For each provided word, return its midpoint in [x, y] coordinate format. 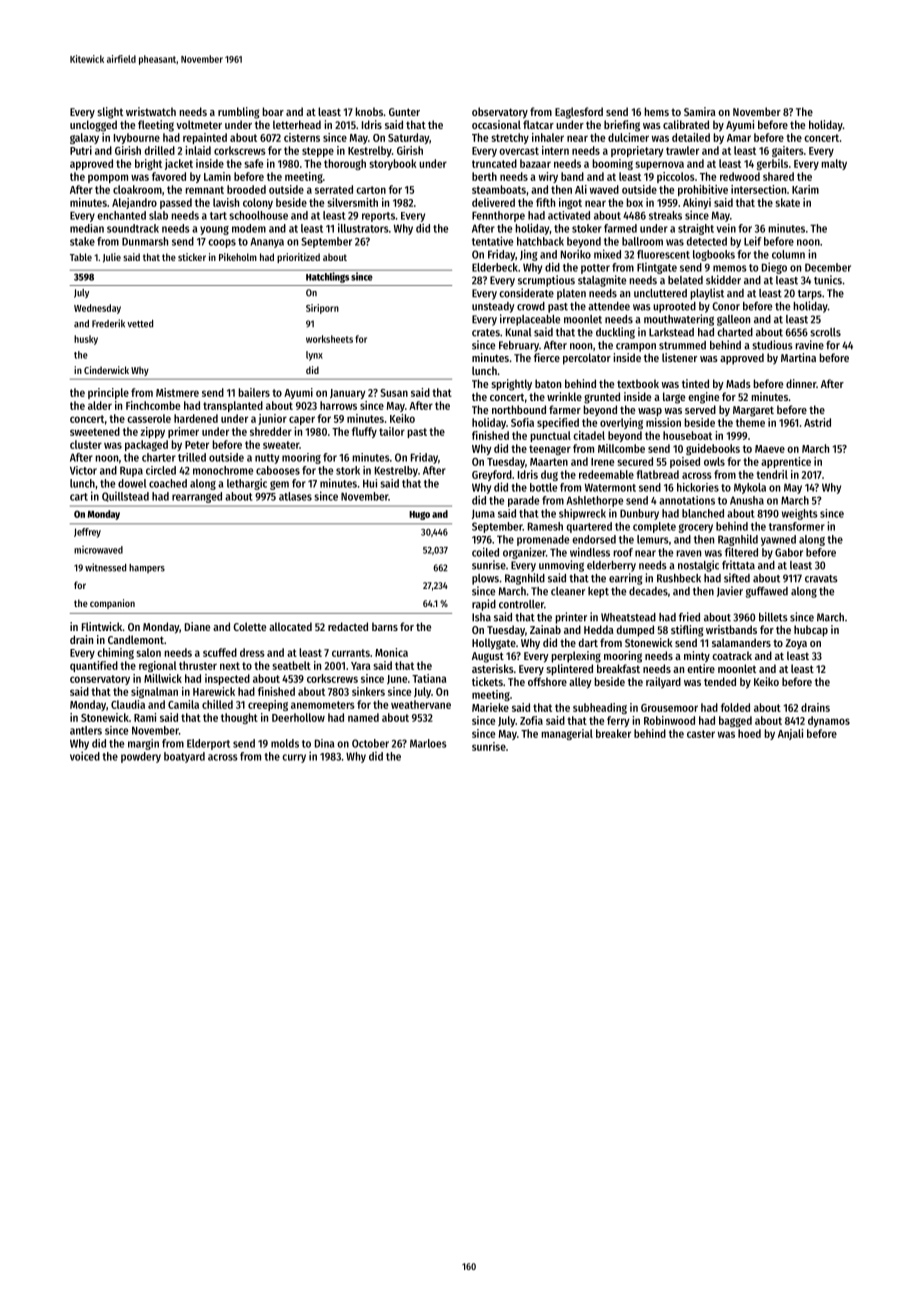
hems [656, 111]
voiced [85, 756]
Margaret [753, 411]
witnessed [105, 567]
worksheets [329, 339]
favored [169, 176]
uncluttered [660, 293]
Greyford [492, 475]
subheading [600, 708]
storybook [393, 164]
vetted [140, 324]
